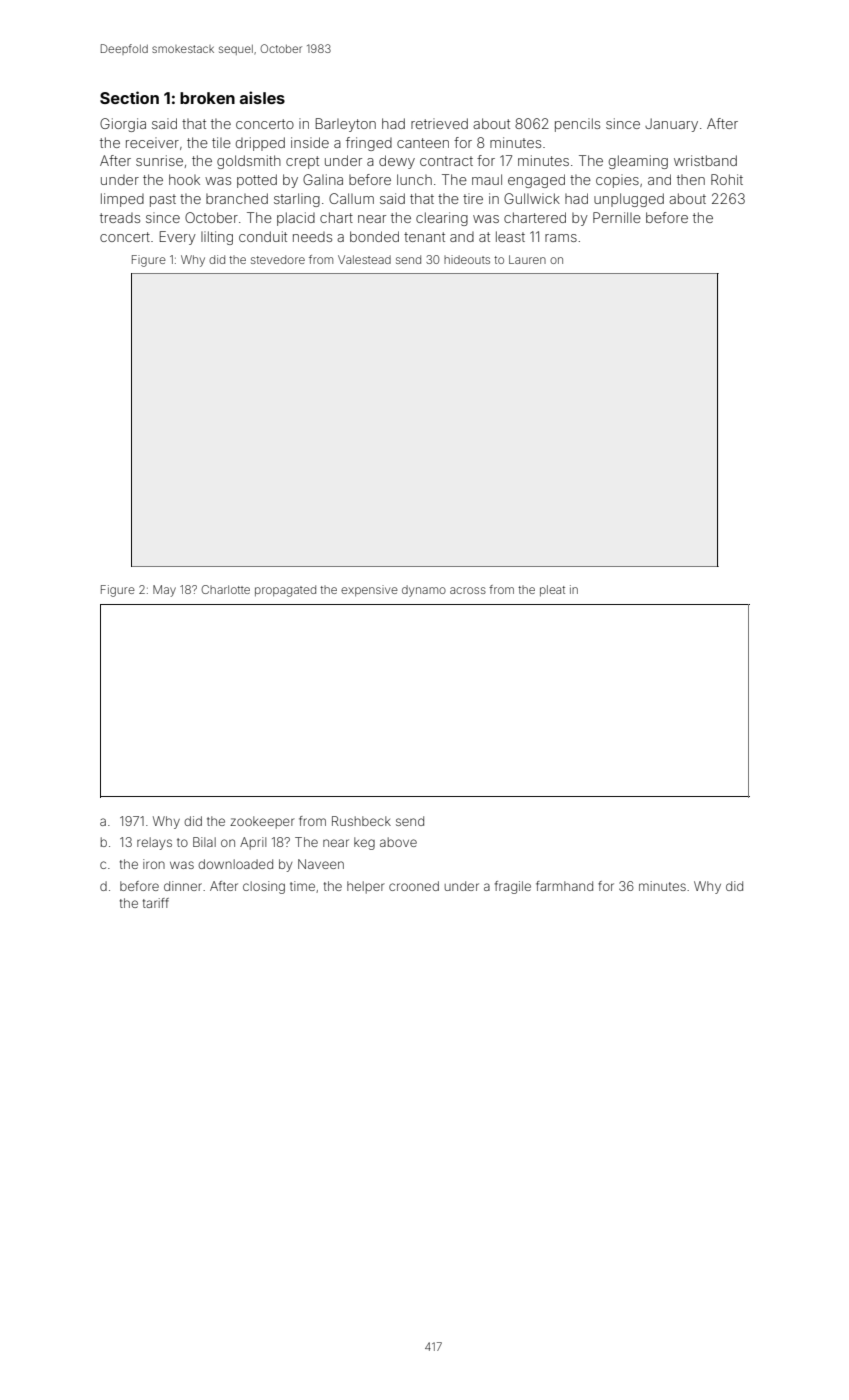  I want to click on starling, so click(297, 200).
